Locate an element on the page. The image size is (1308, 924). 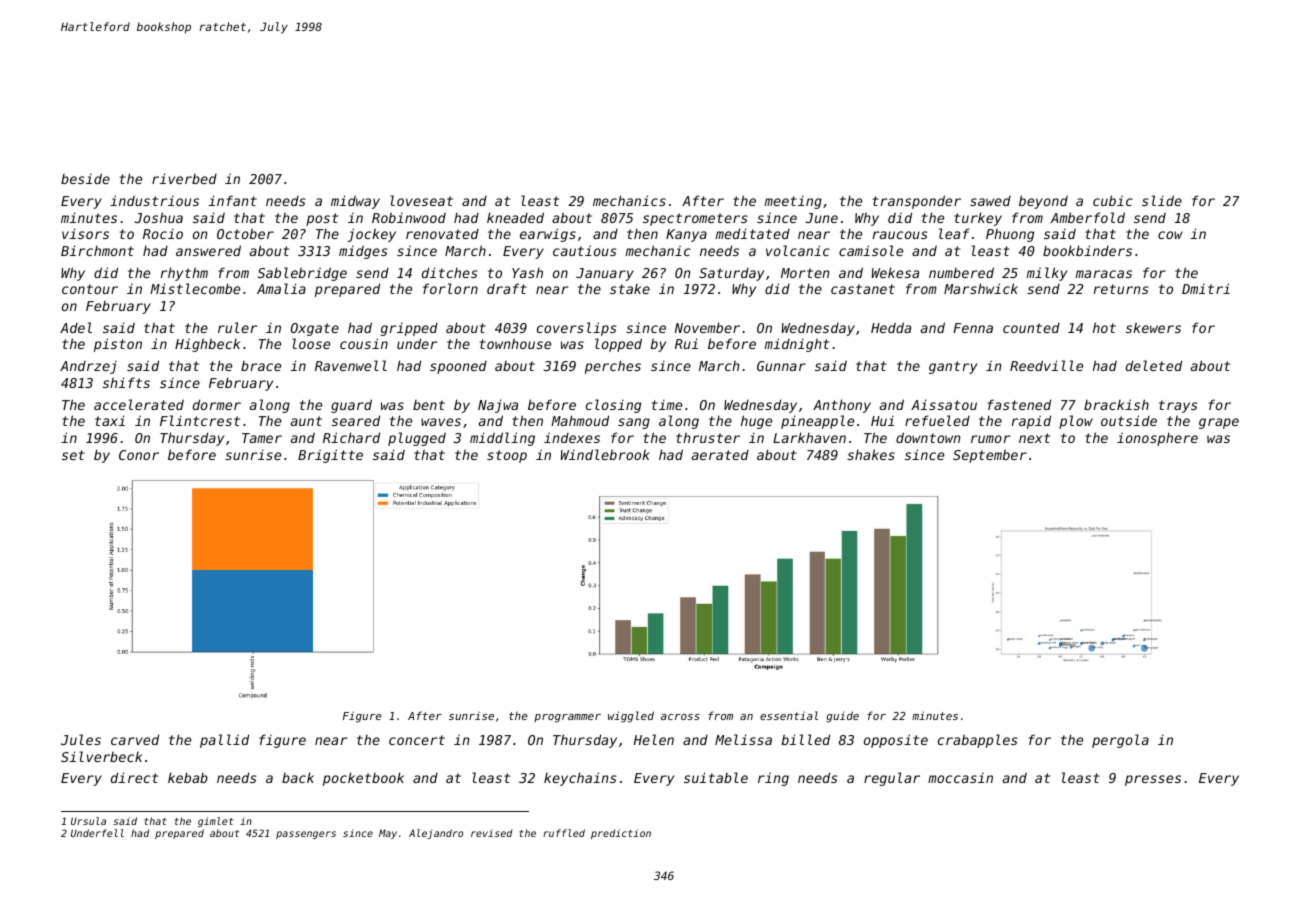
gimlet is located at coordinates (215, 822).
